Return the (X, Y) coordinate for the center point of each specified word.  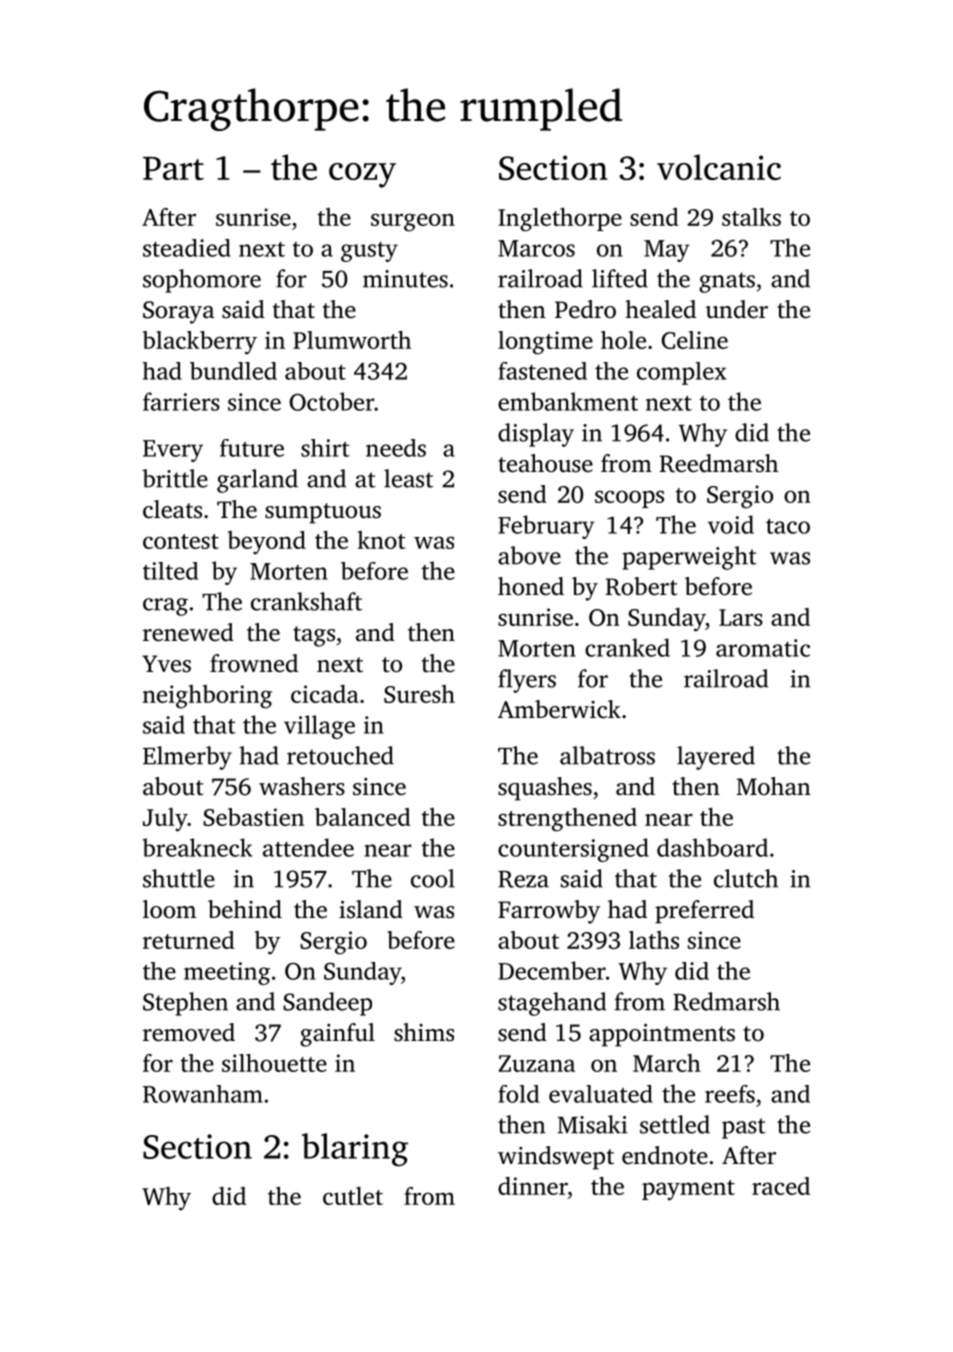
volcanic (719, 167)
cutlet (353, 1196)
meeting (227, 973)
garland (257, 481)
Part (173, 168)
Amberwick (559, 709)
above (529, 555)
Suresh (419, 694)
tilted (170, 571)
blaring (355, 1150)
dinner (533, 1186)
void (731, 524)
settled (675, 1124)
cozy (362, 175)
